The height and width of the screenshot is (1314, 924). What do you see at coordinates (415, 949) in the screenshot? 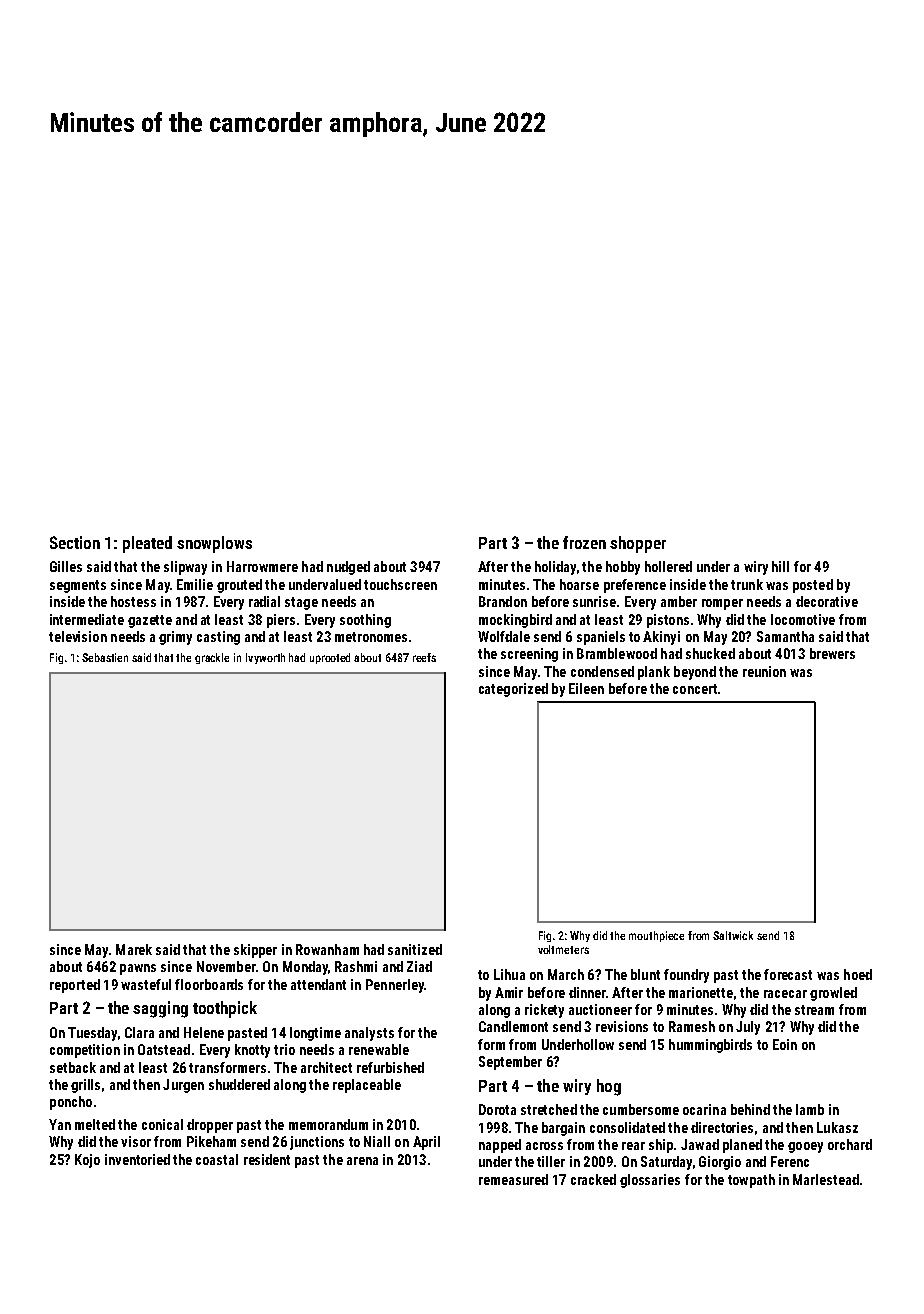
I see `sanitized` at bounding box center [415, 949].
